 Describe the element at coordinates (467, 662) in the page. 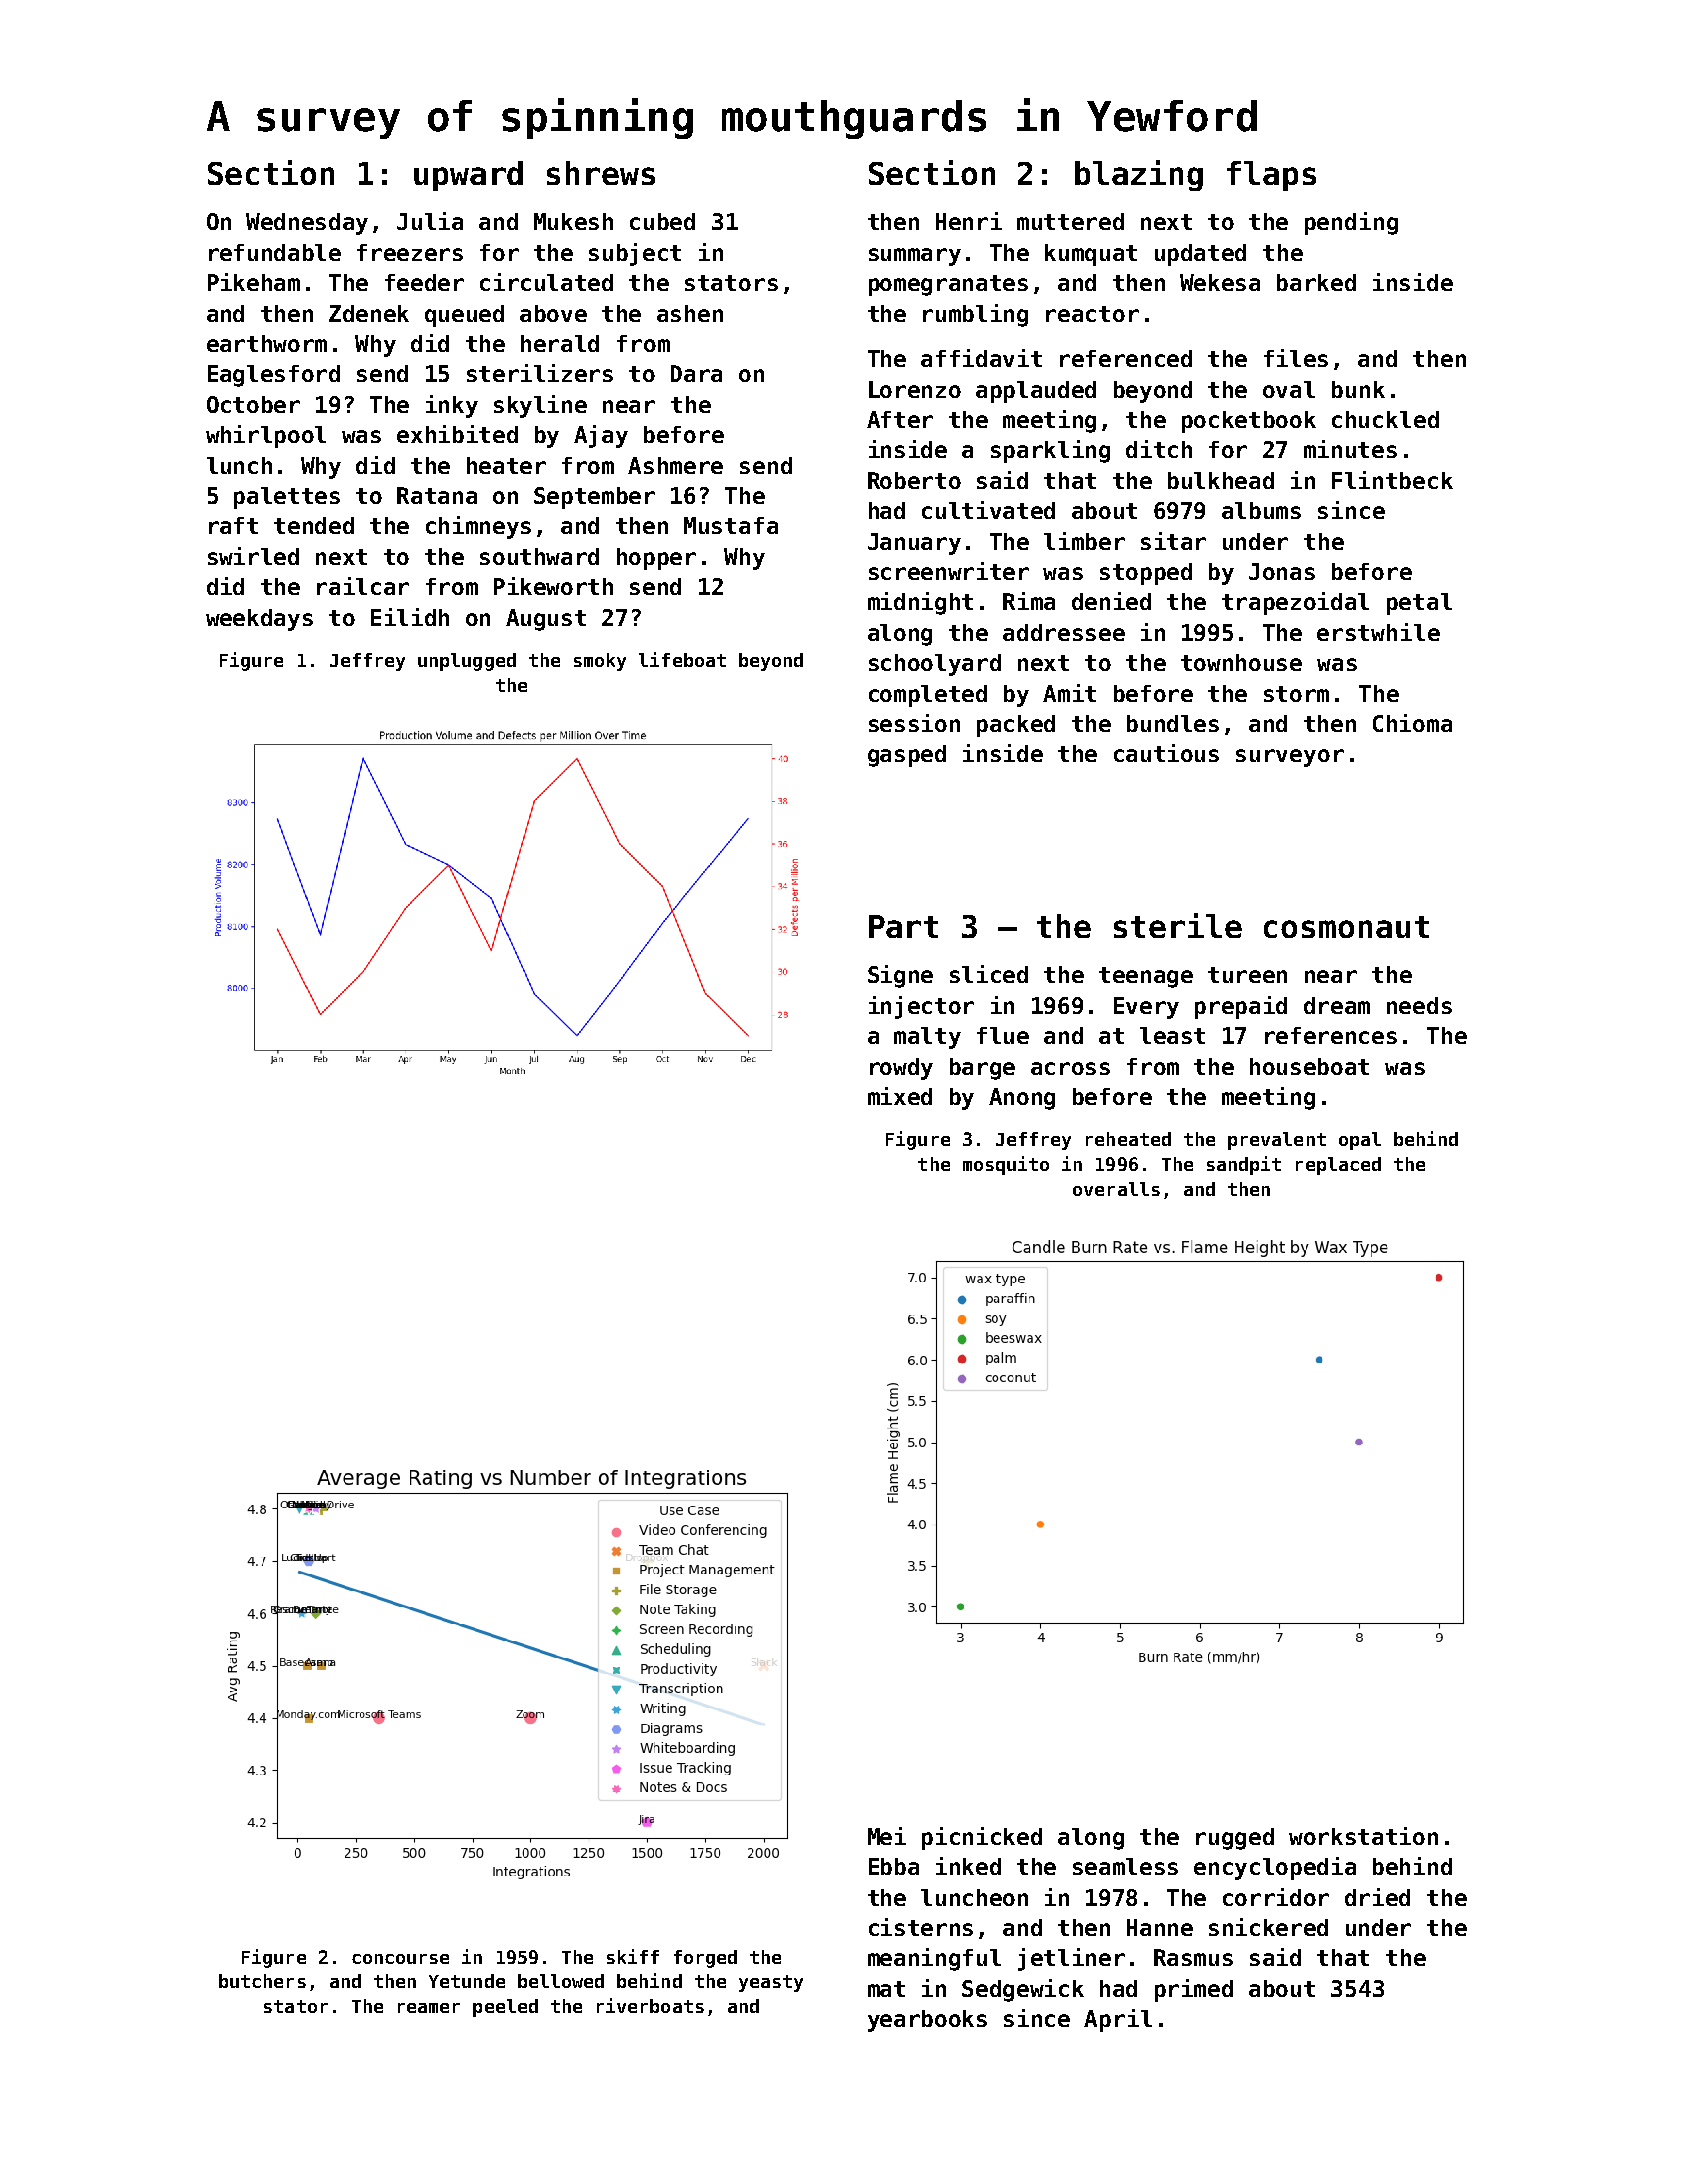

I see `unplugged` at that location.
